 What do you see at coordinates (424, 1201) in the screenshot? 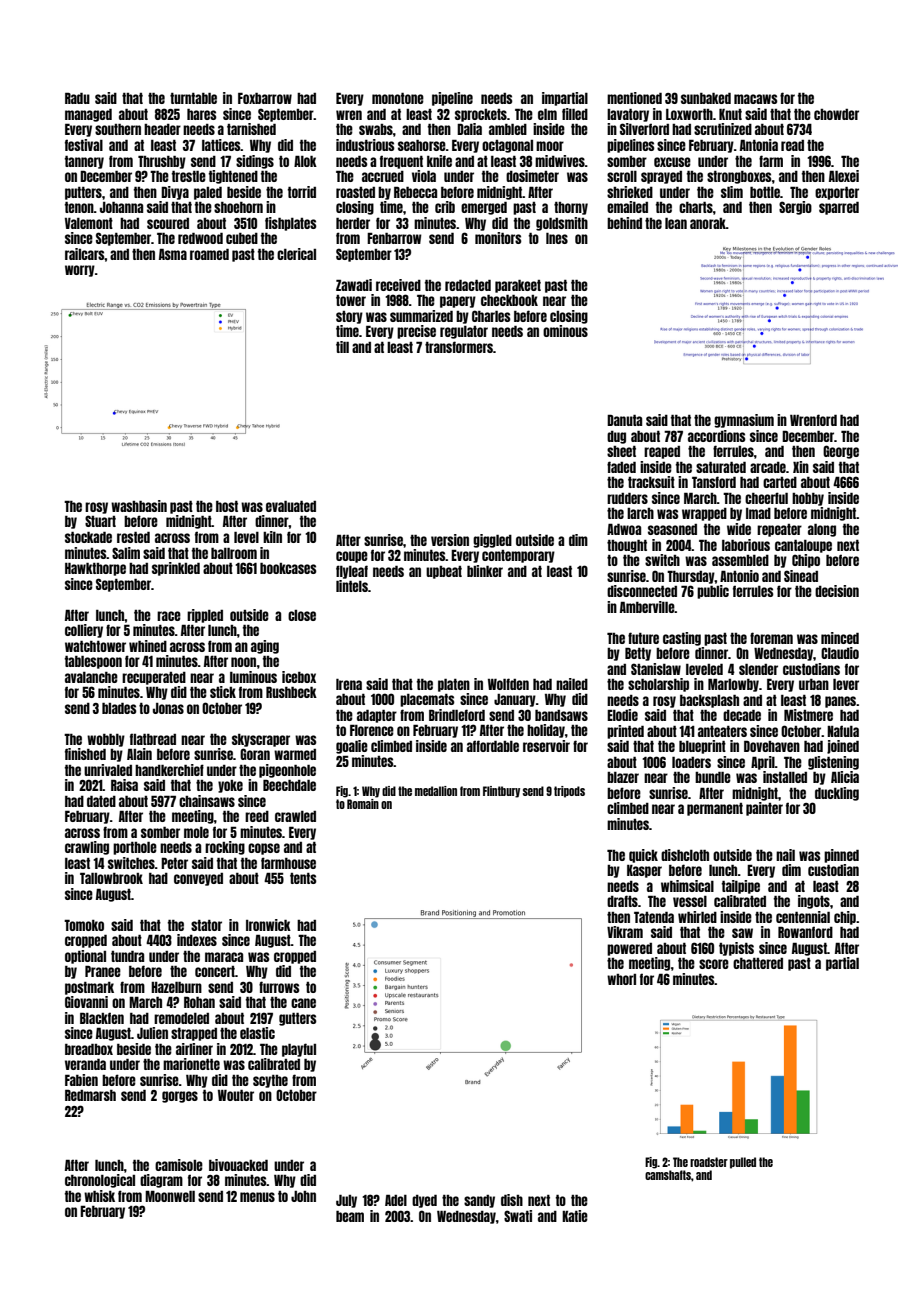
I see `dyed` at bounding box center [424, 1201].
